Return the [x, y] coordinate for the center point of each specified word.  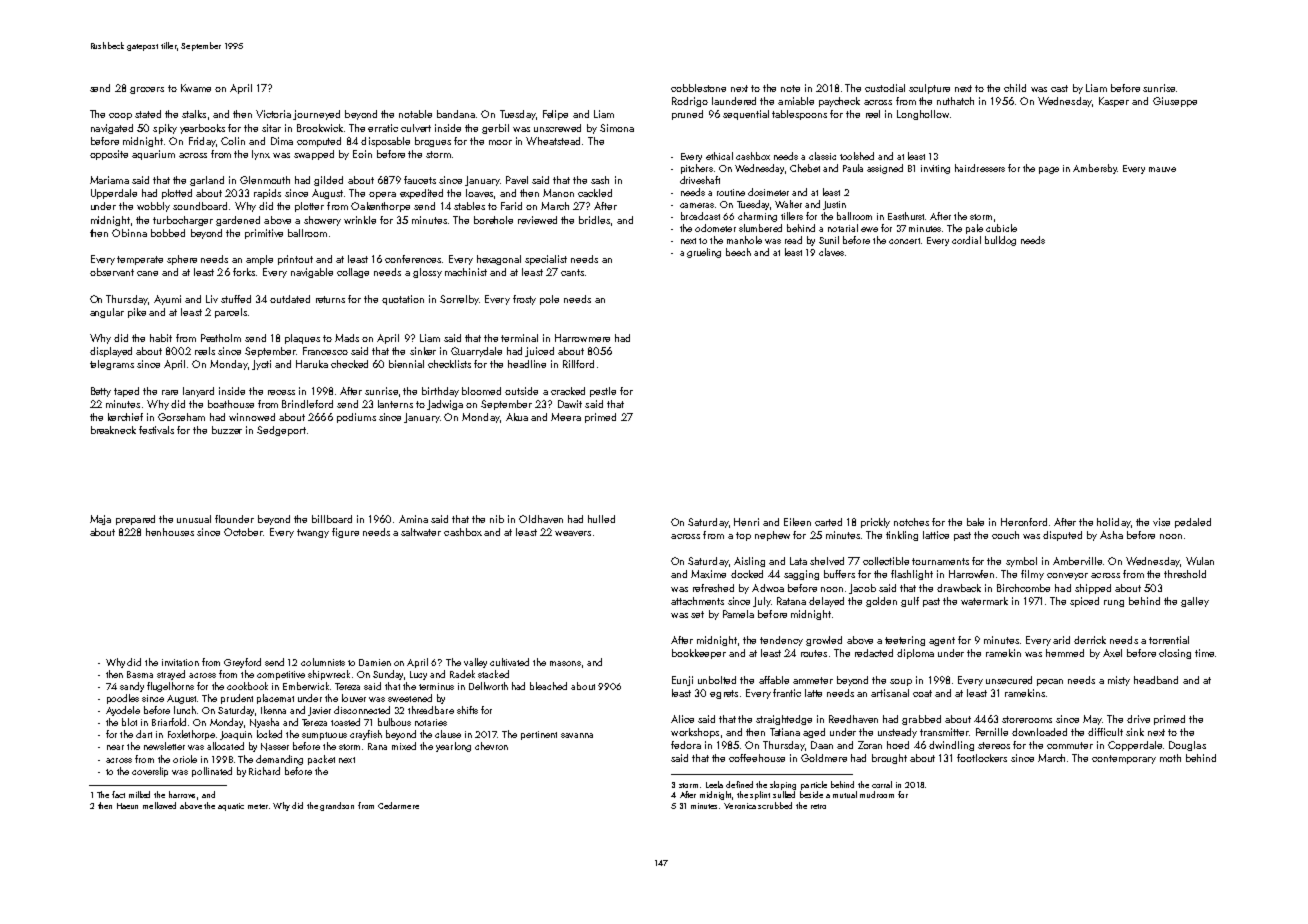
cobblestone [698, 88]
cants [572, 272]
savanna [577, 735]
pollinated [212, 772]
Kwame [196, 88]
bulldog [1000, 241]
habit [161, 338]
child [1015, 88]
